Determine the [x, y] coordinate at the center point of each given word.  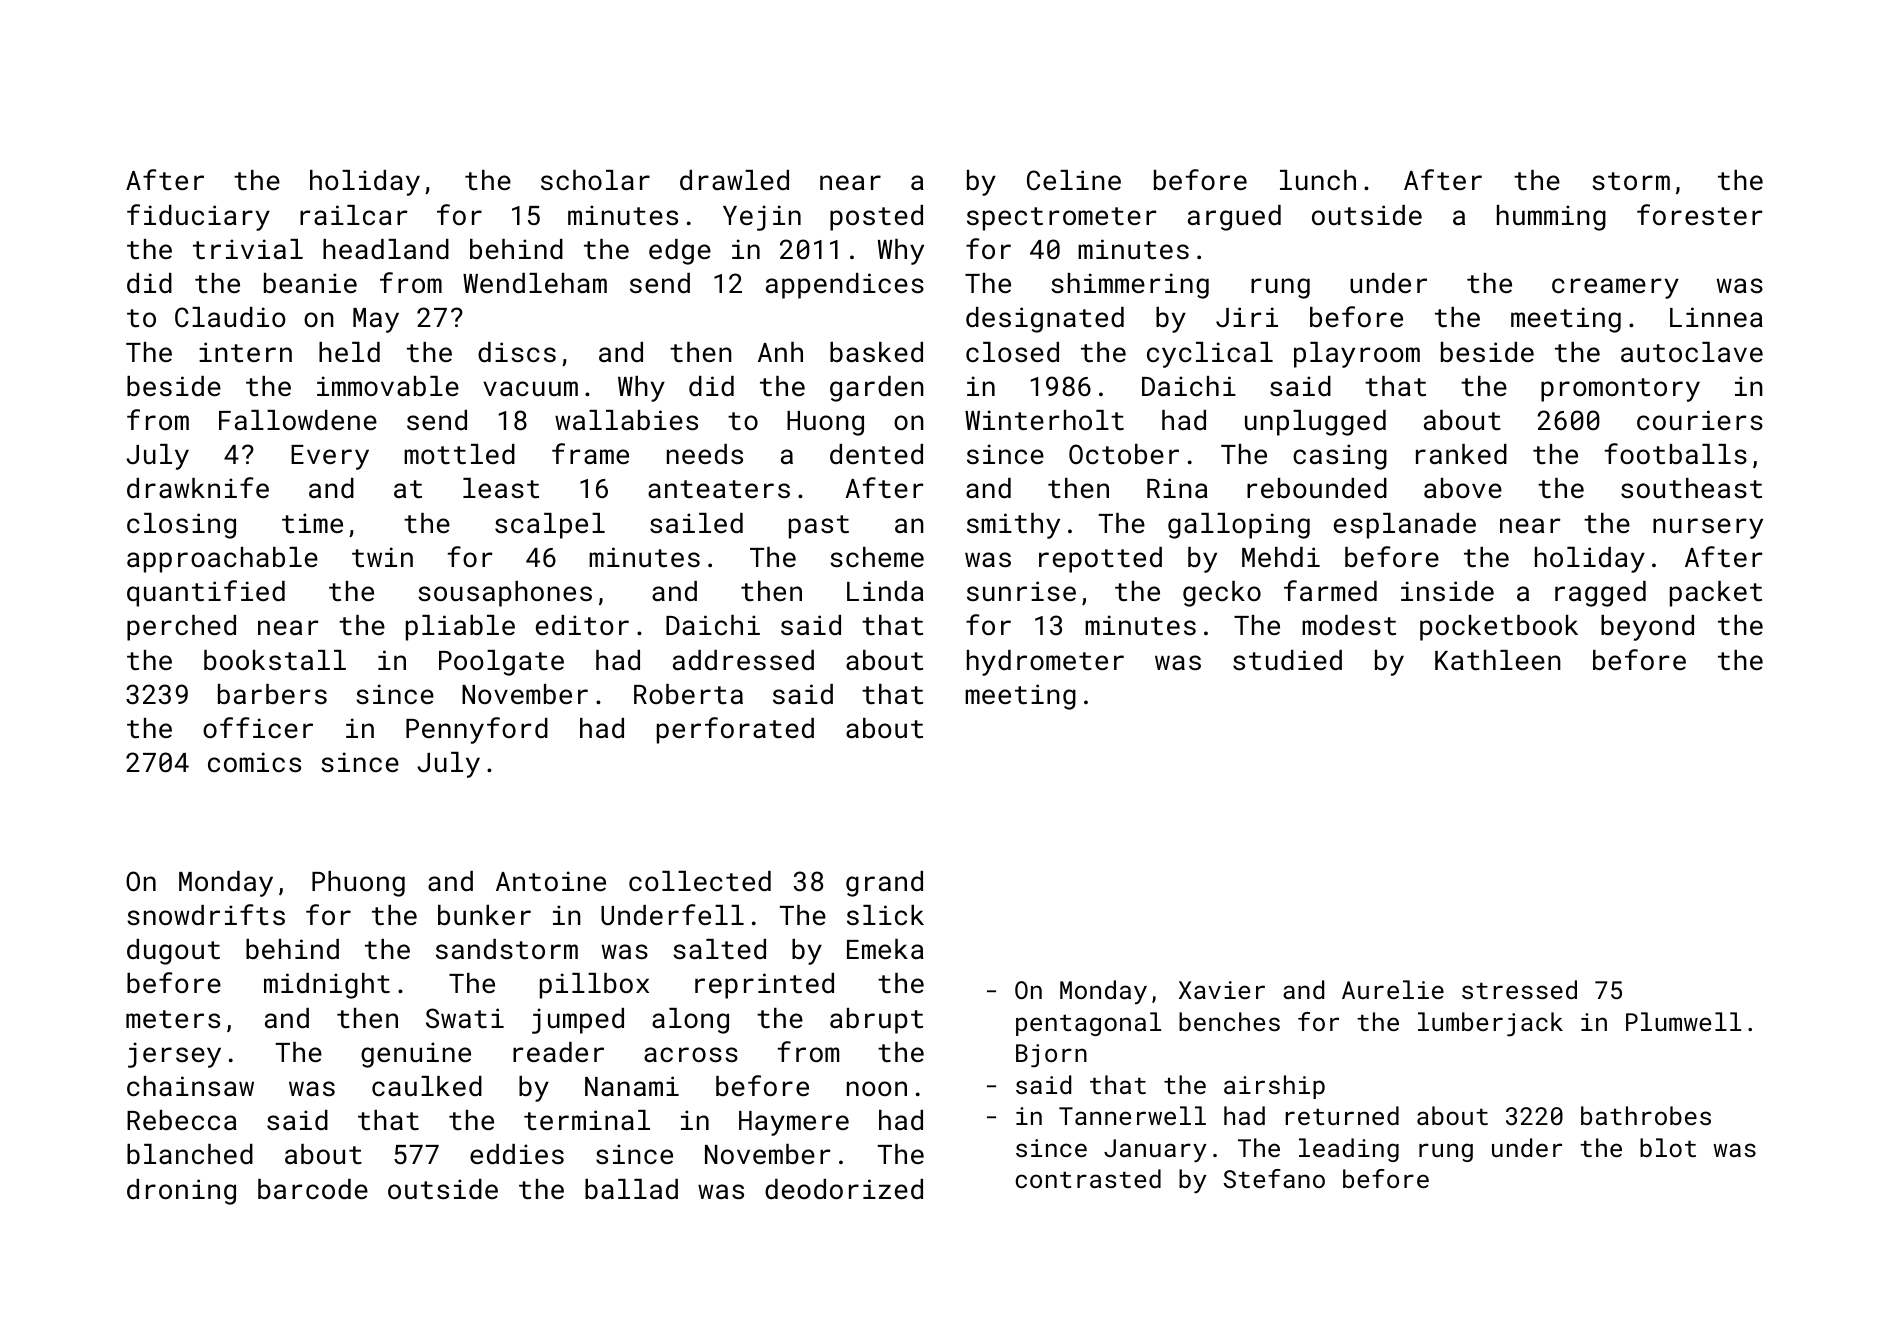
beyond [1647, 628]
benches [1229, 1021]
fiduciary [198, 217]
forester [1700, 214]
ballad [631, 1189]
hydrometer [1045, 663]
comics [254, 762]
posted [876, 218]
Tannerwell [1132, 1115]
